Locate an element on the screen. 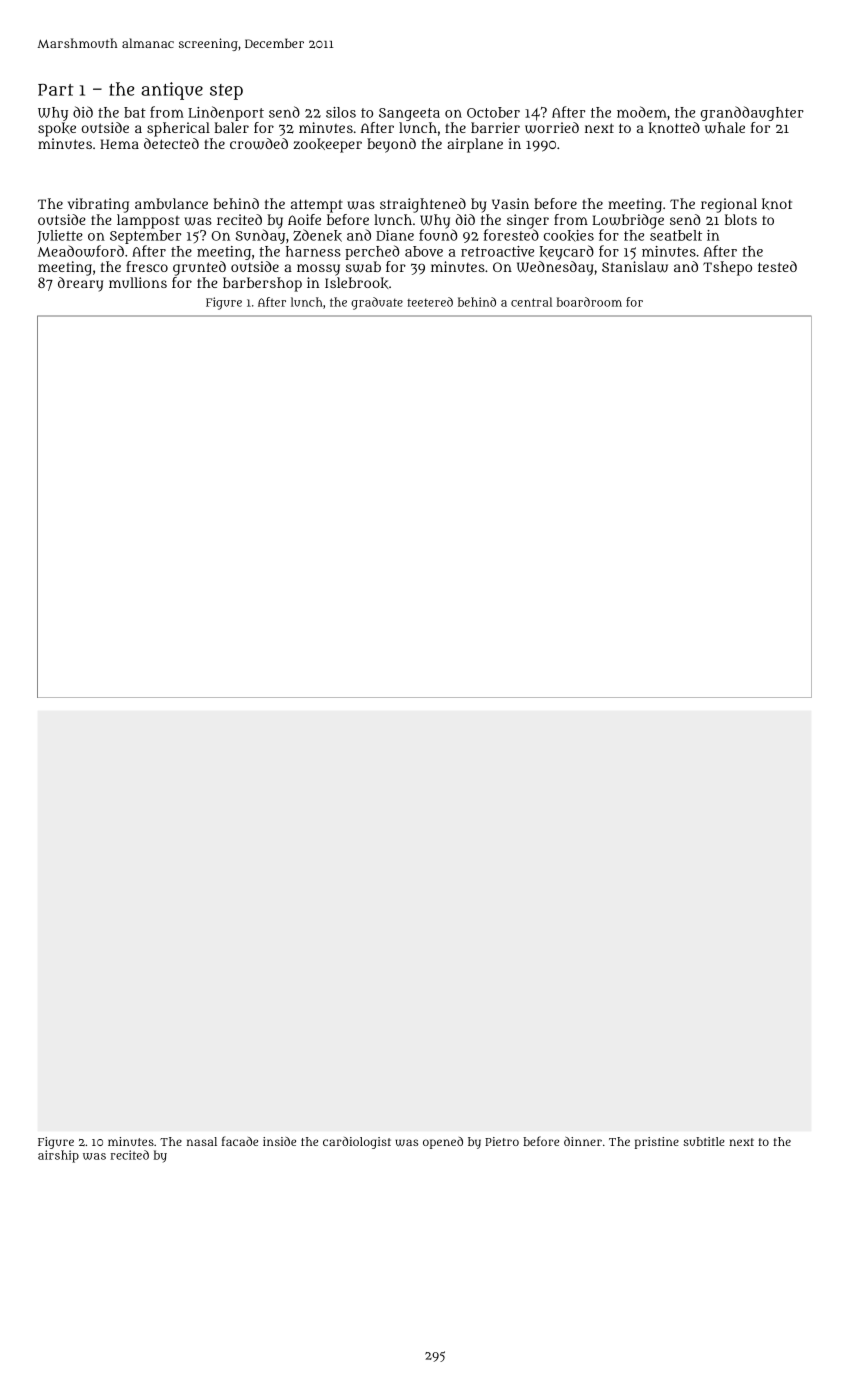  nasal is located at coordinates (202, 1141).
